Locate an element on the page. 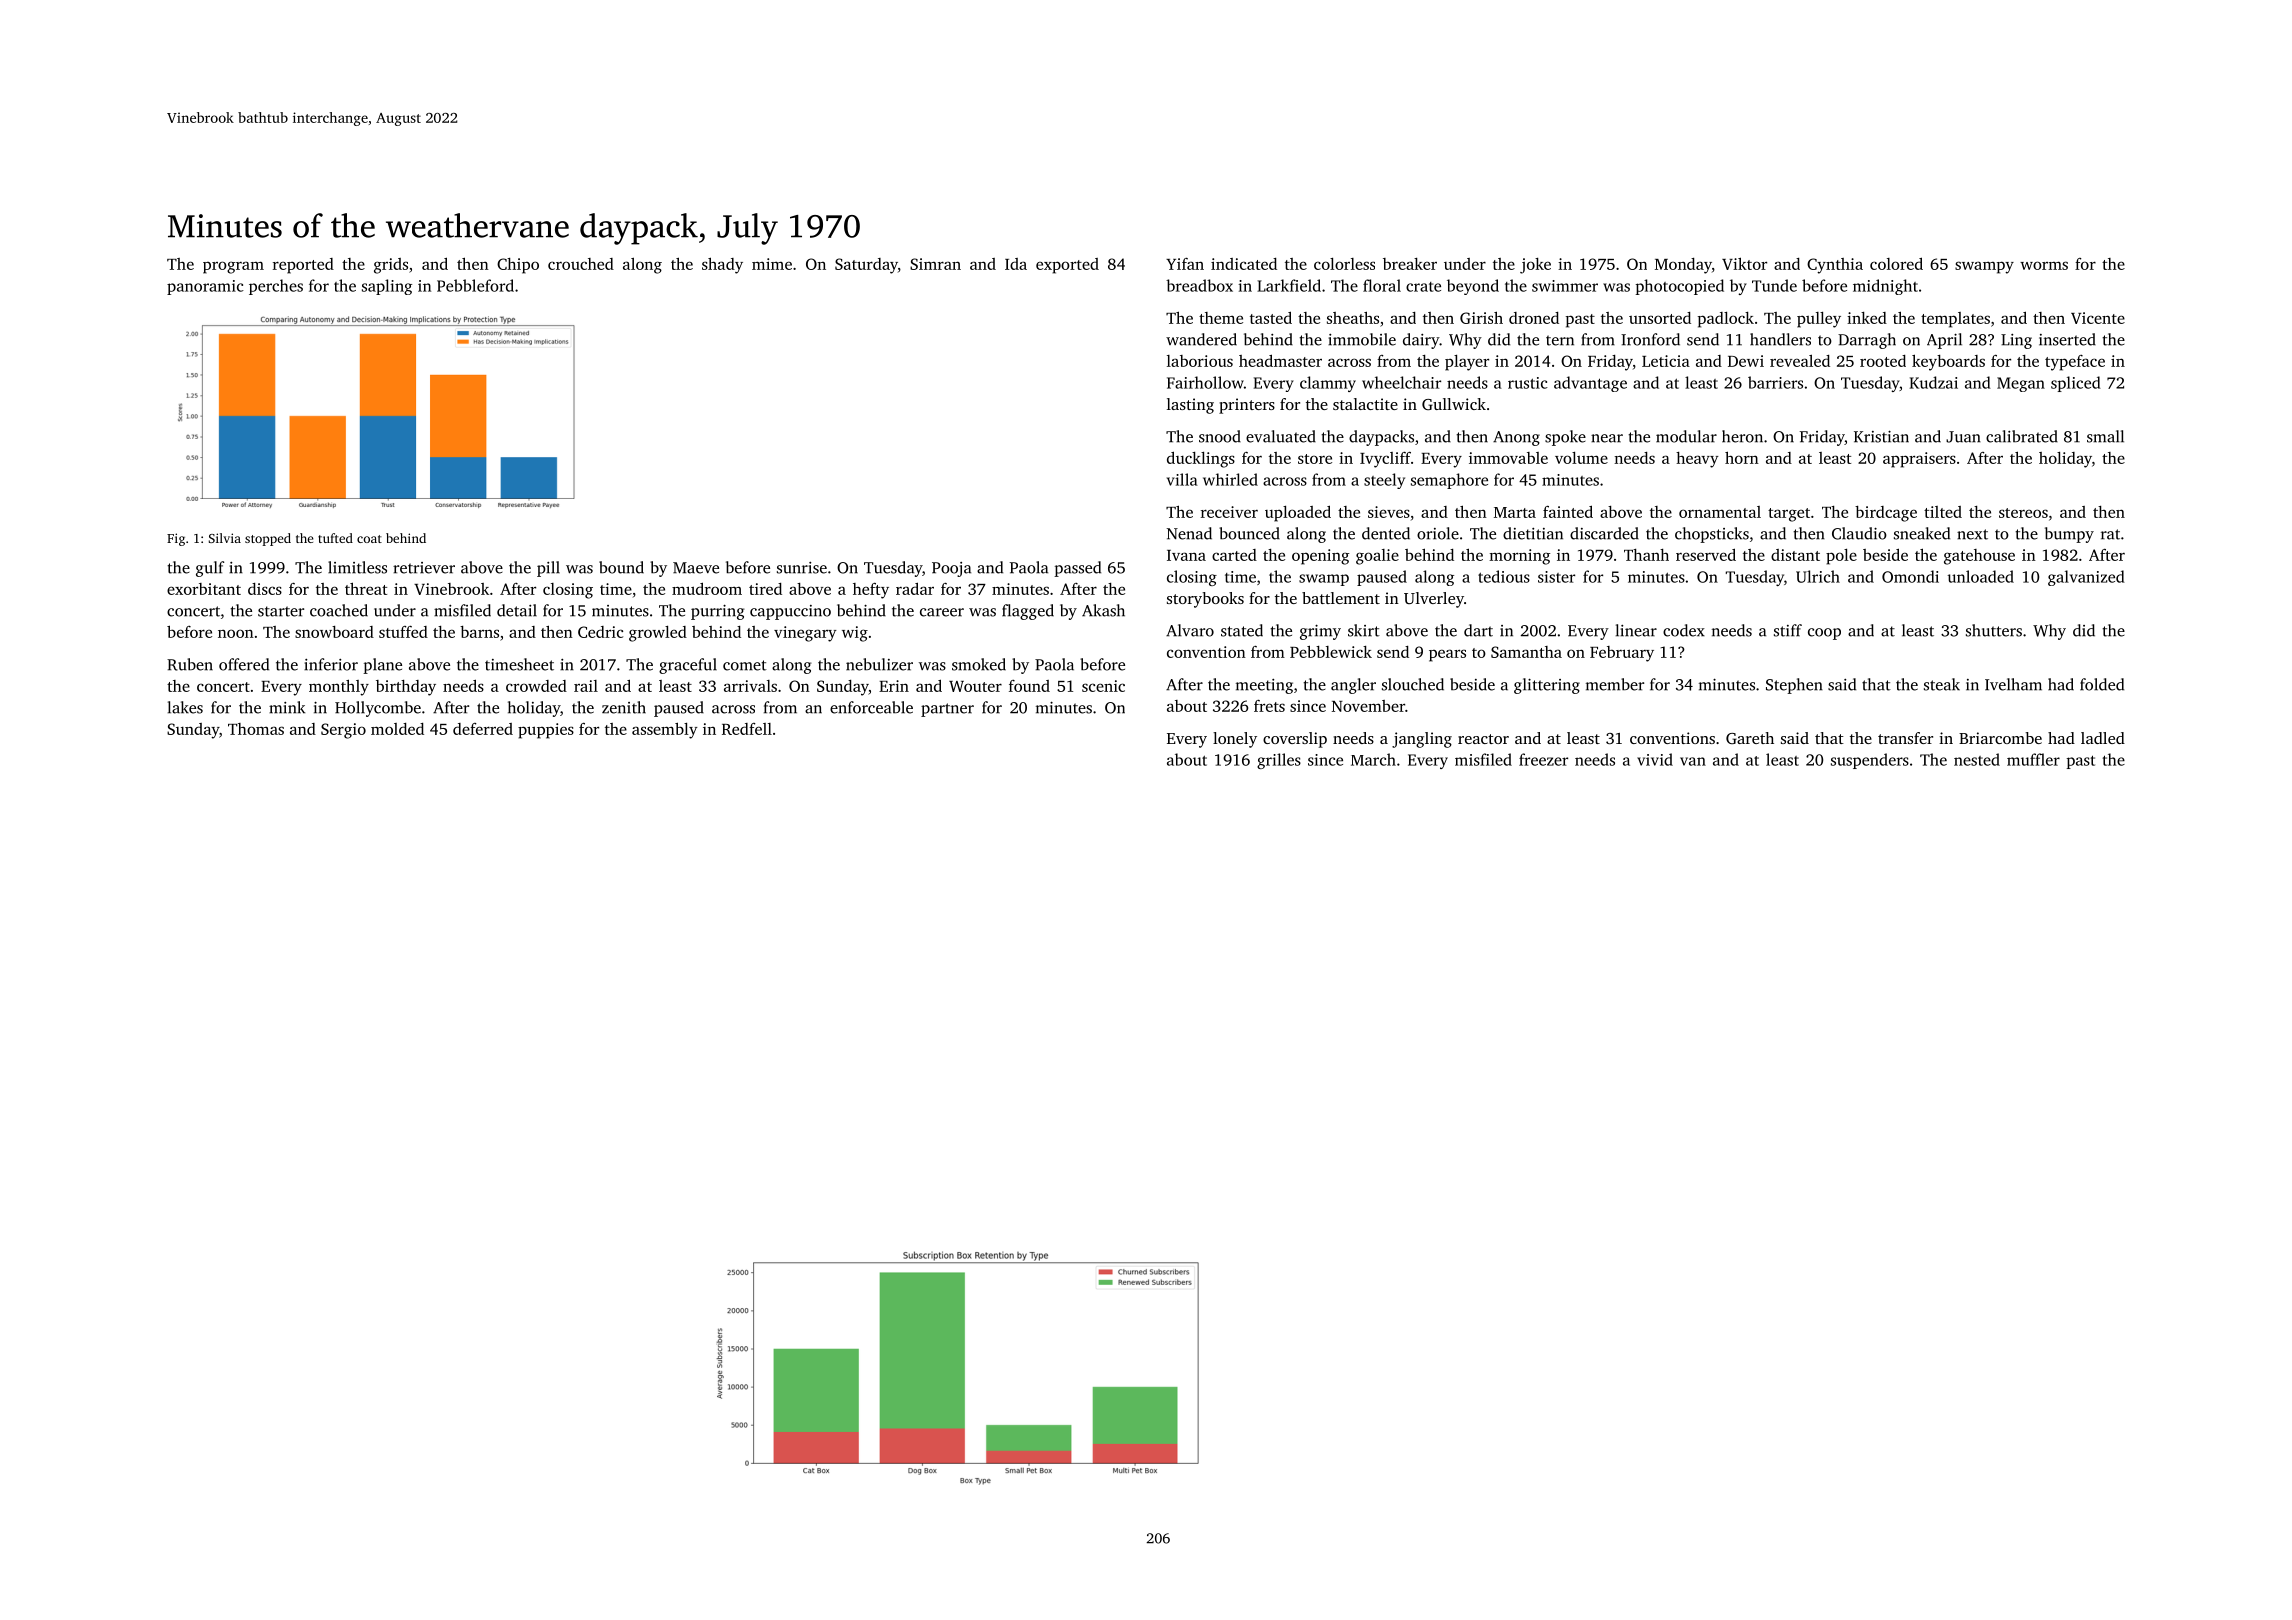 This document has height=1620, width=2292. worms is located at coordinates (2044, 265).
